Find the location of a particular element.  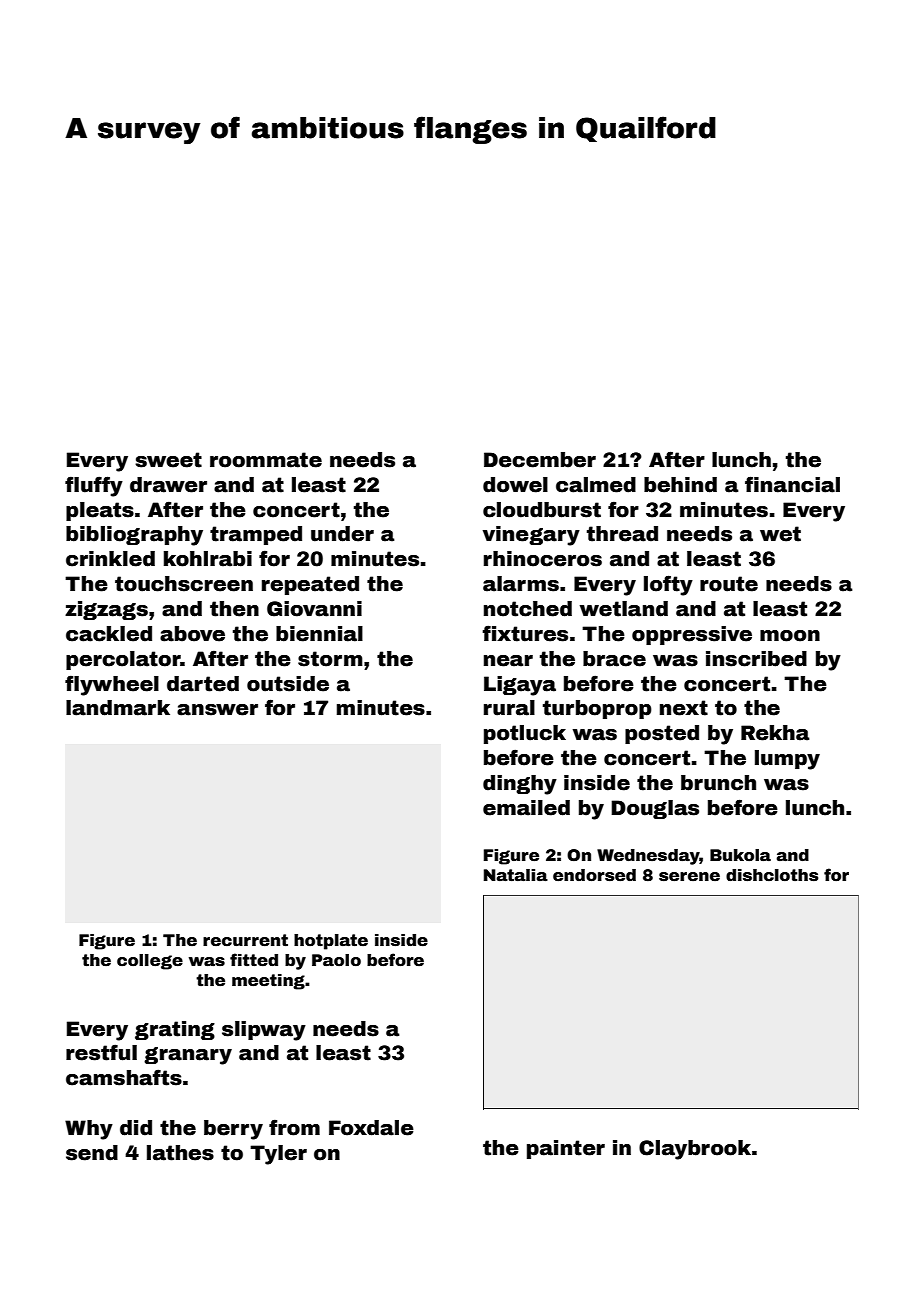

emailed is located at coordinates (526, 808).
